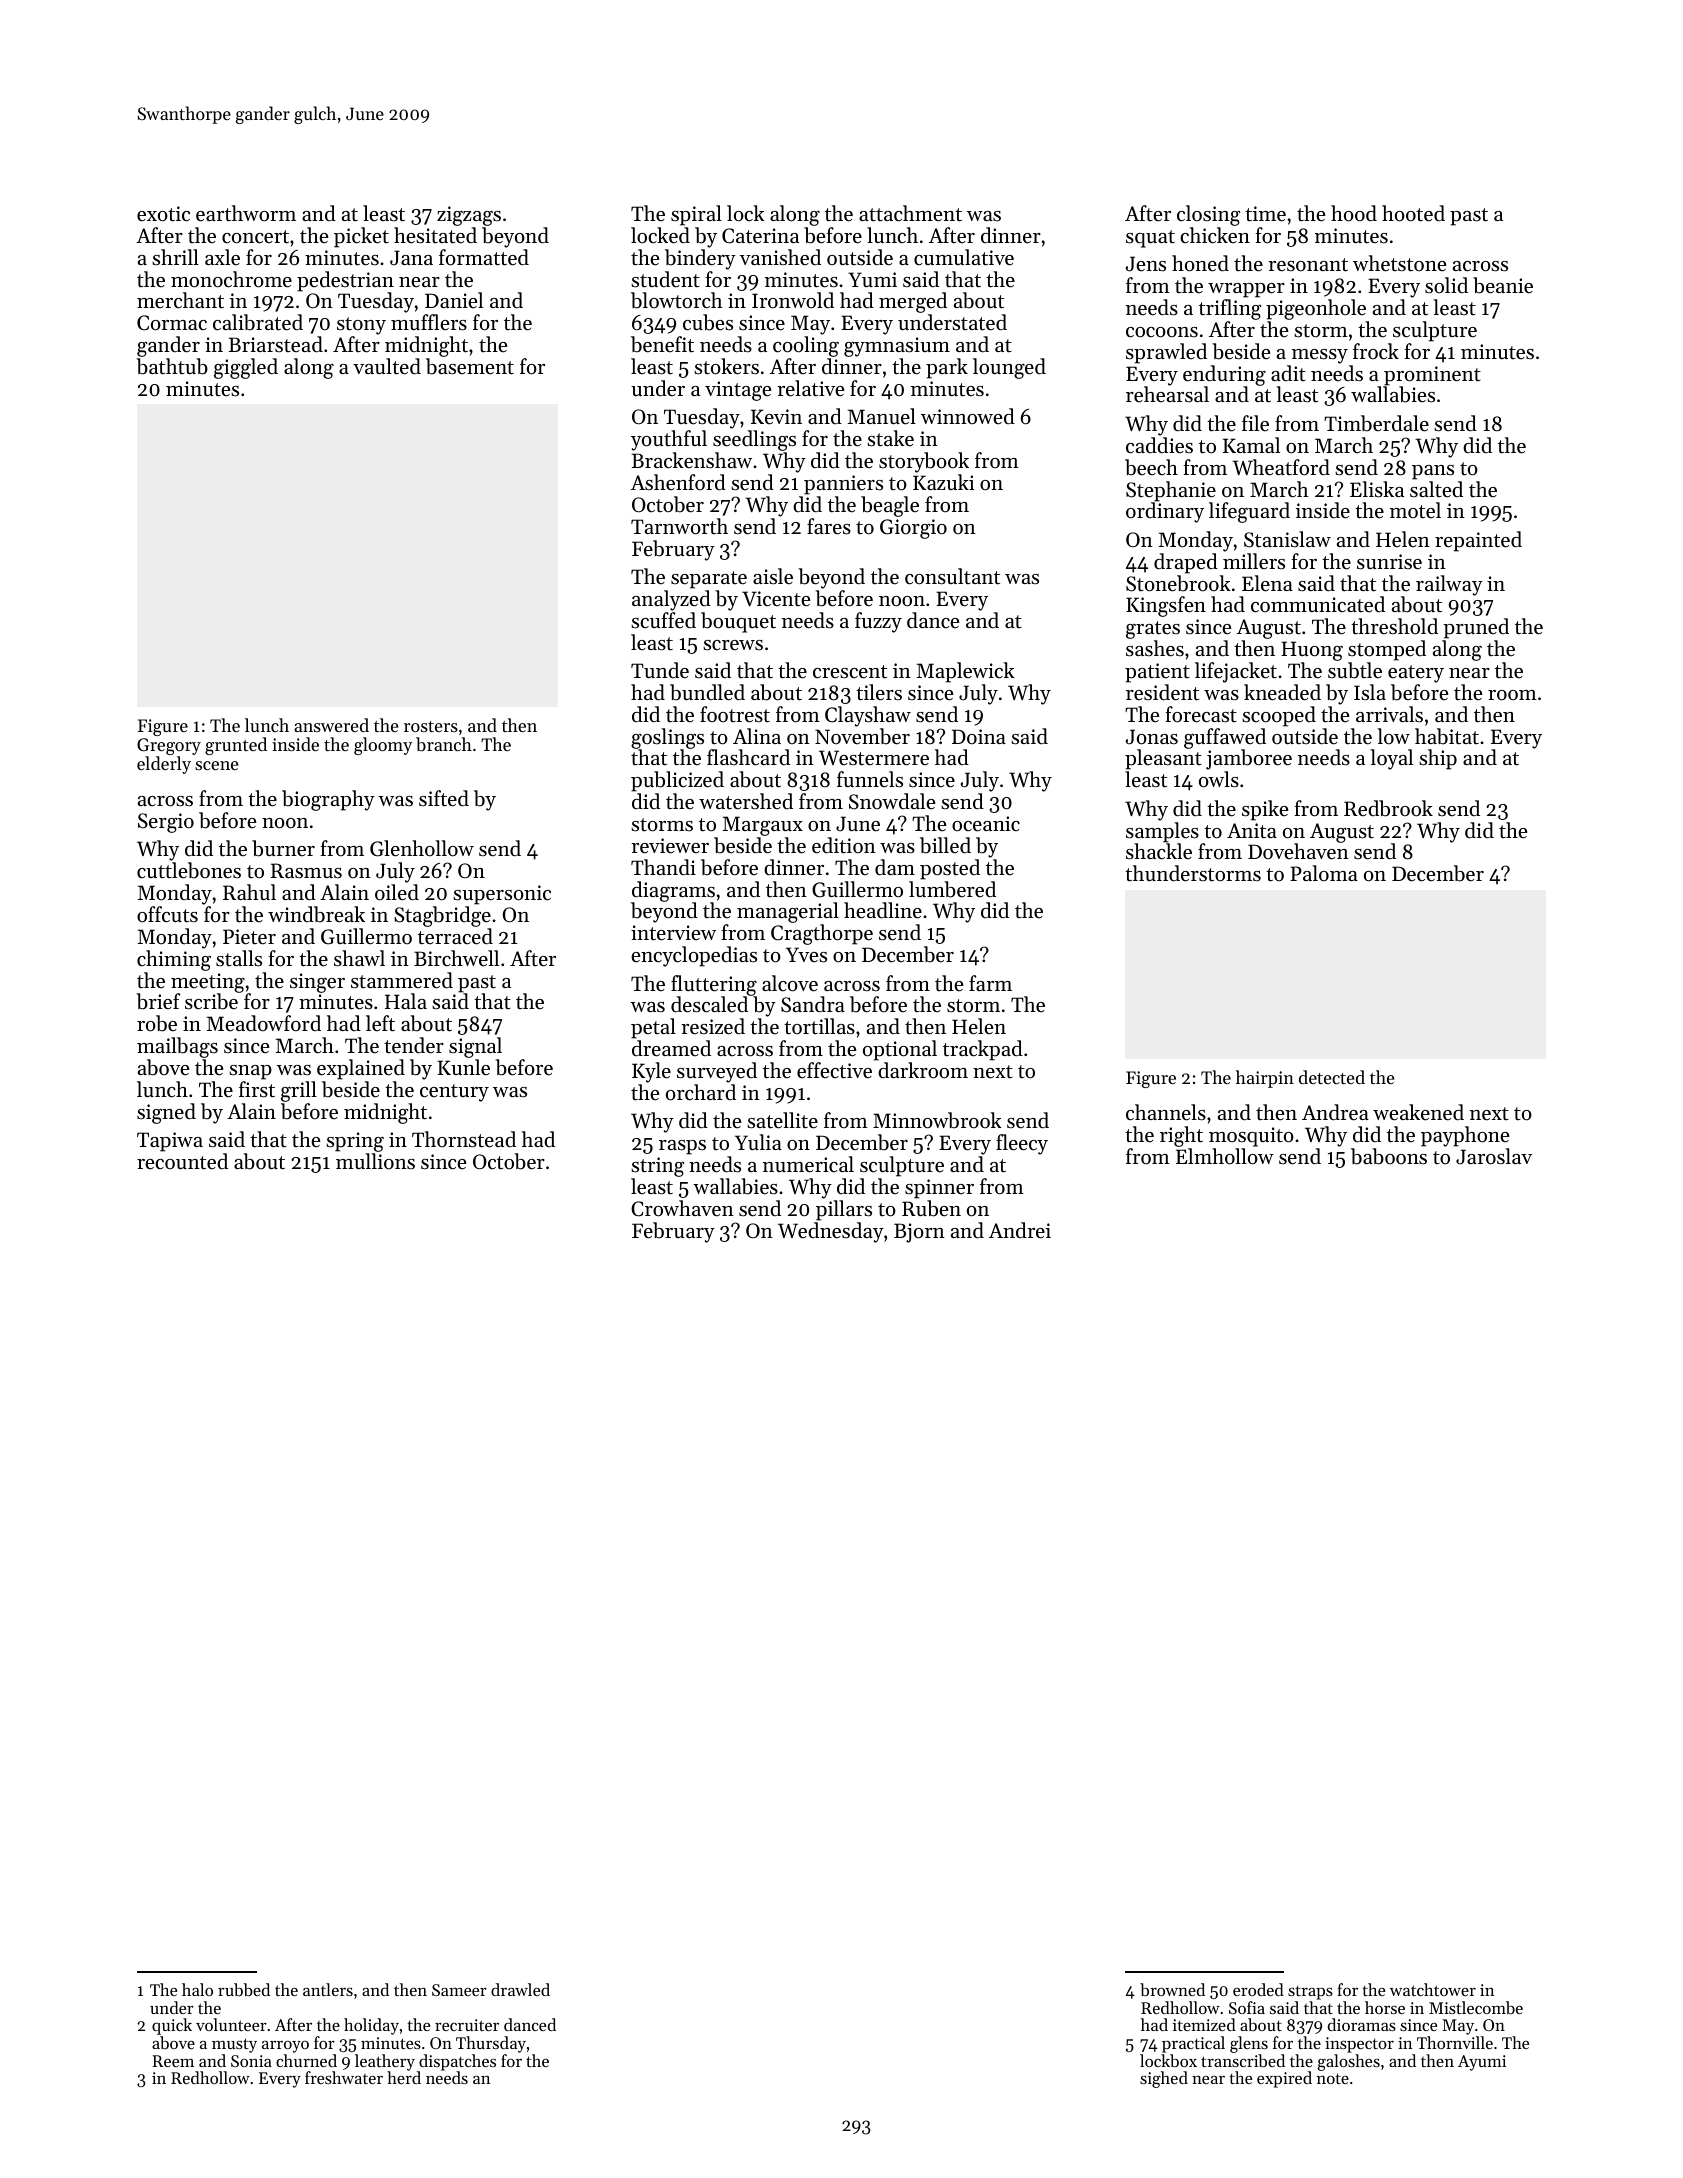  I want to click on time, so click(1265, 214).
